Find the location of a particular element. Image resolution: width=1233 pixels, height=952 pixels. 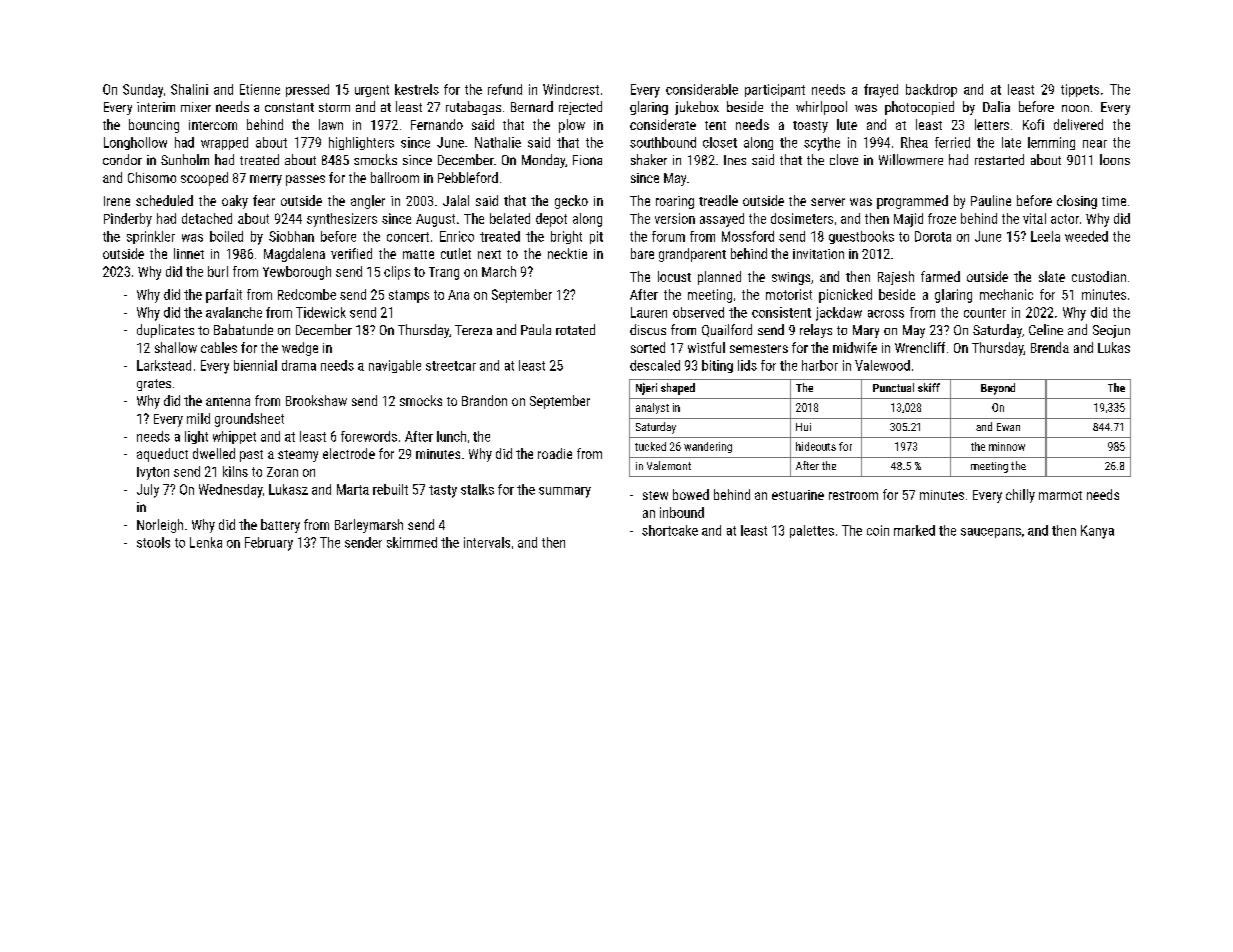

constant is located at coordinates (289, 107).
